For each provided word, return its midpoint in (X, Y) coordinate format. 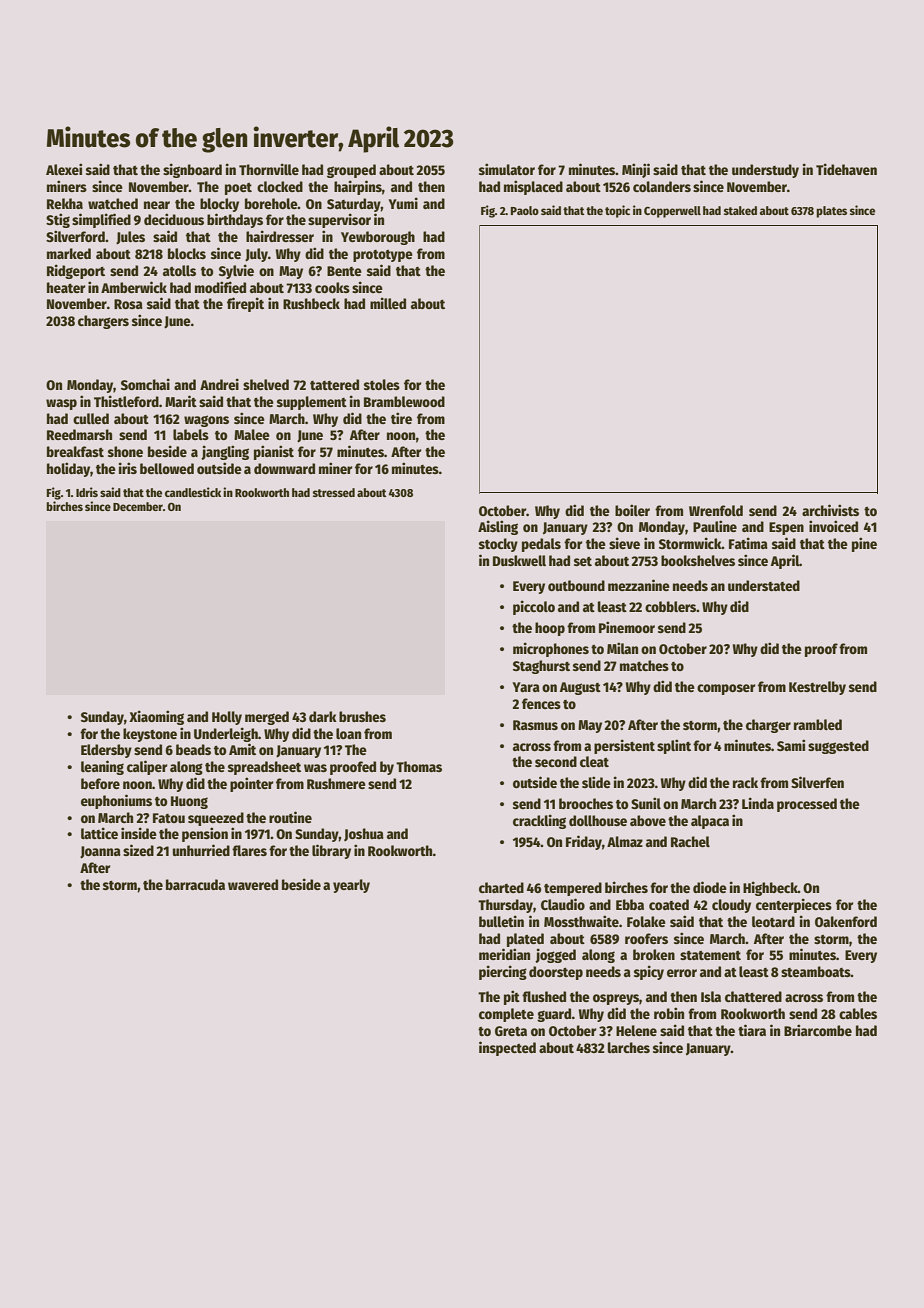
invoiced (833, 526)
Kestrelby (817, 688)
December (138, 506)
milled (388, 303)
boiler (632, 510)
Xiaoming (156, 717)
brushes (362, 716)
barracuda (195, 884)
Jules (130, 238)
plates (831, 212)
